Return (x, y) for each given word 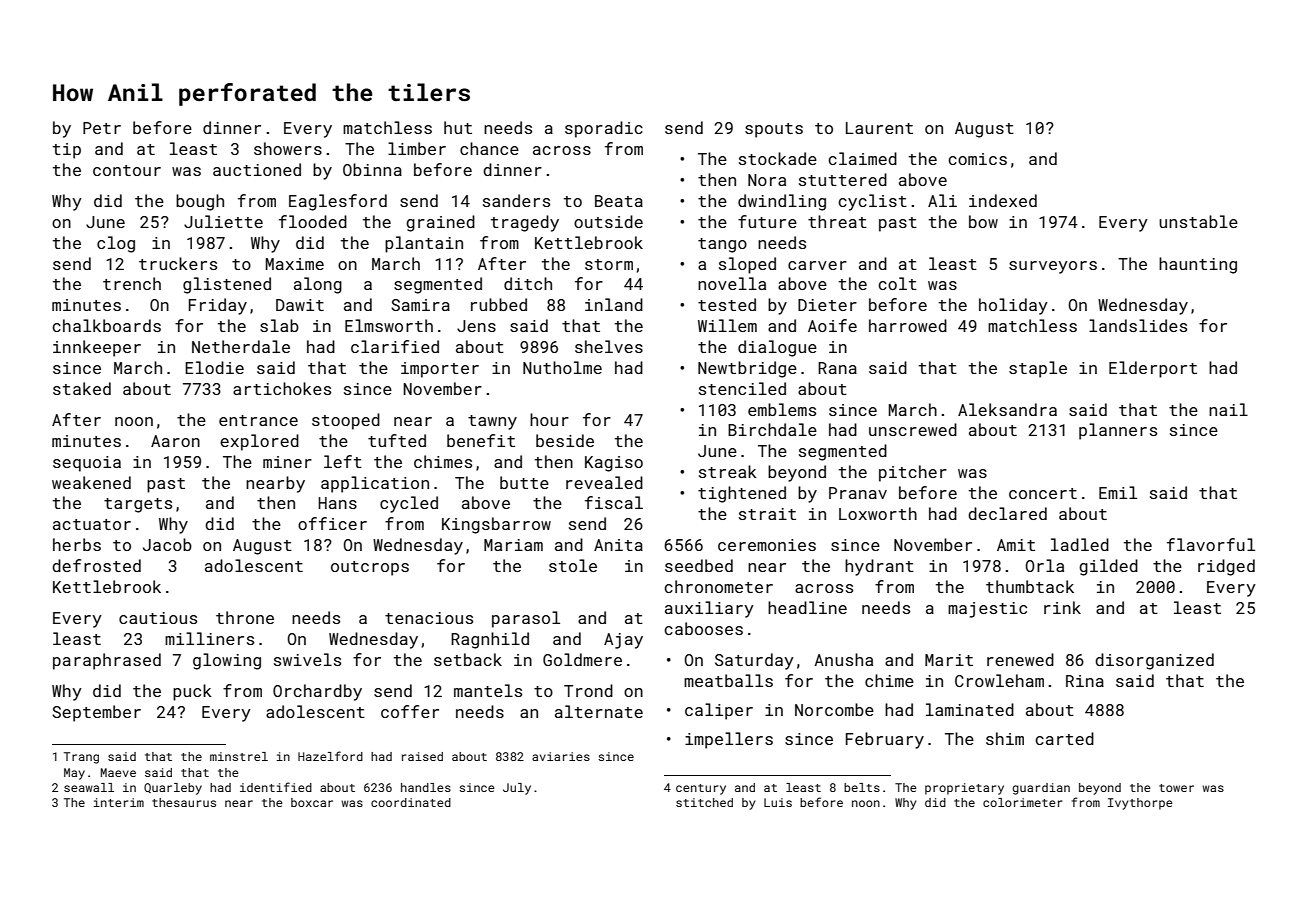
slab (279, 325)
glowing (227, 661)
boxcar (312, 802)
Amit (1016, 545)
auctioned (257, 169)
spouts (774, 130)
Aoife (832, 325)
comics (977, 159)
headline (807, 607)
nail (1228, 409)
